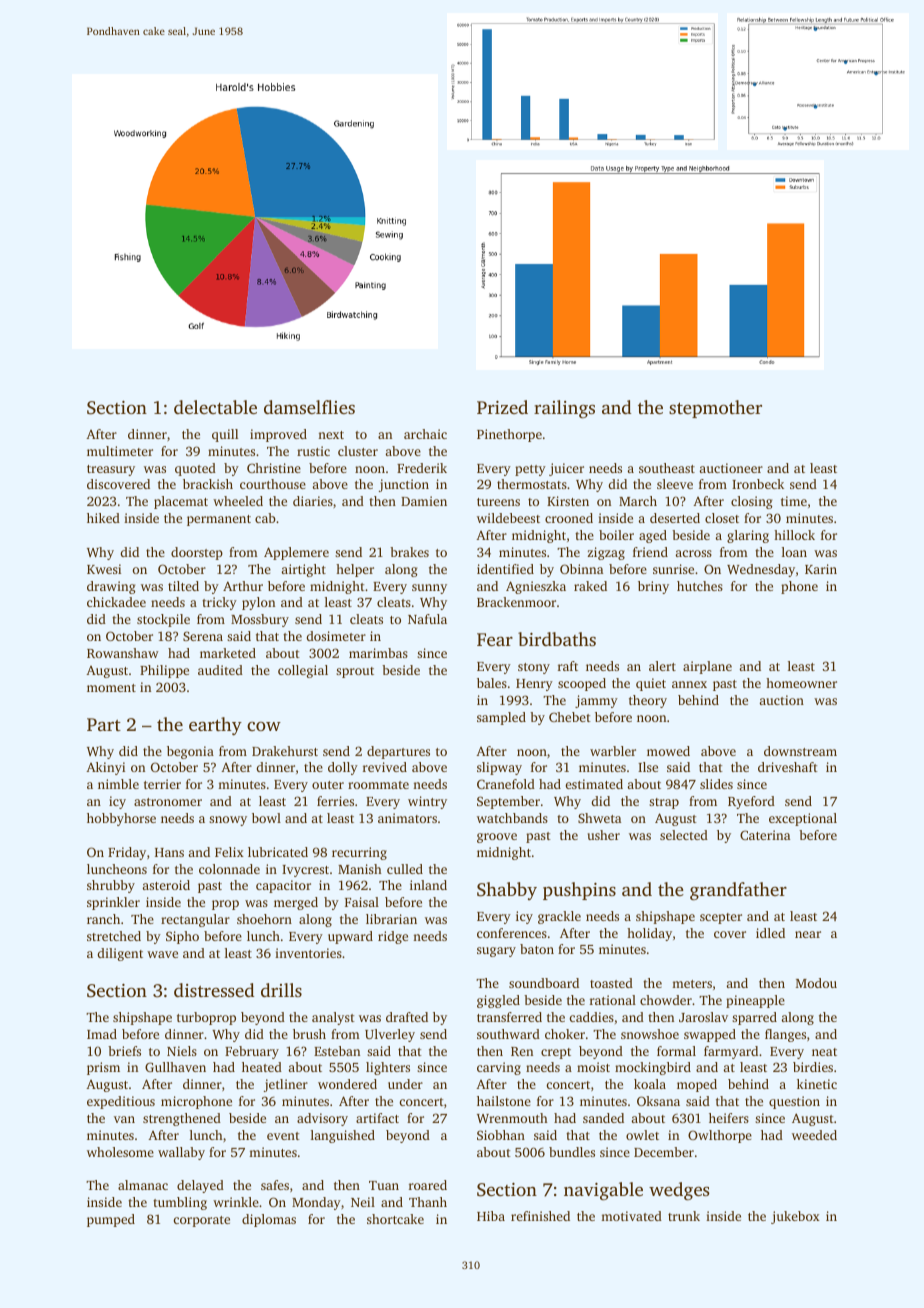  I want to click on stepmother, so click(715, 409).
